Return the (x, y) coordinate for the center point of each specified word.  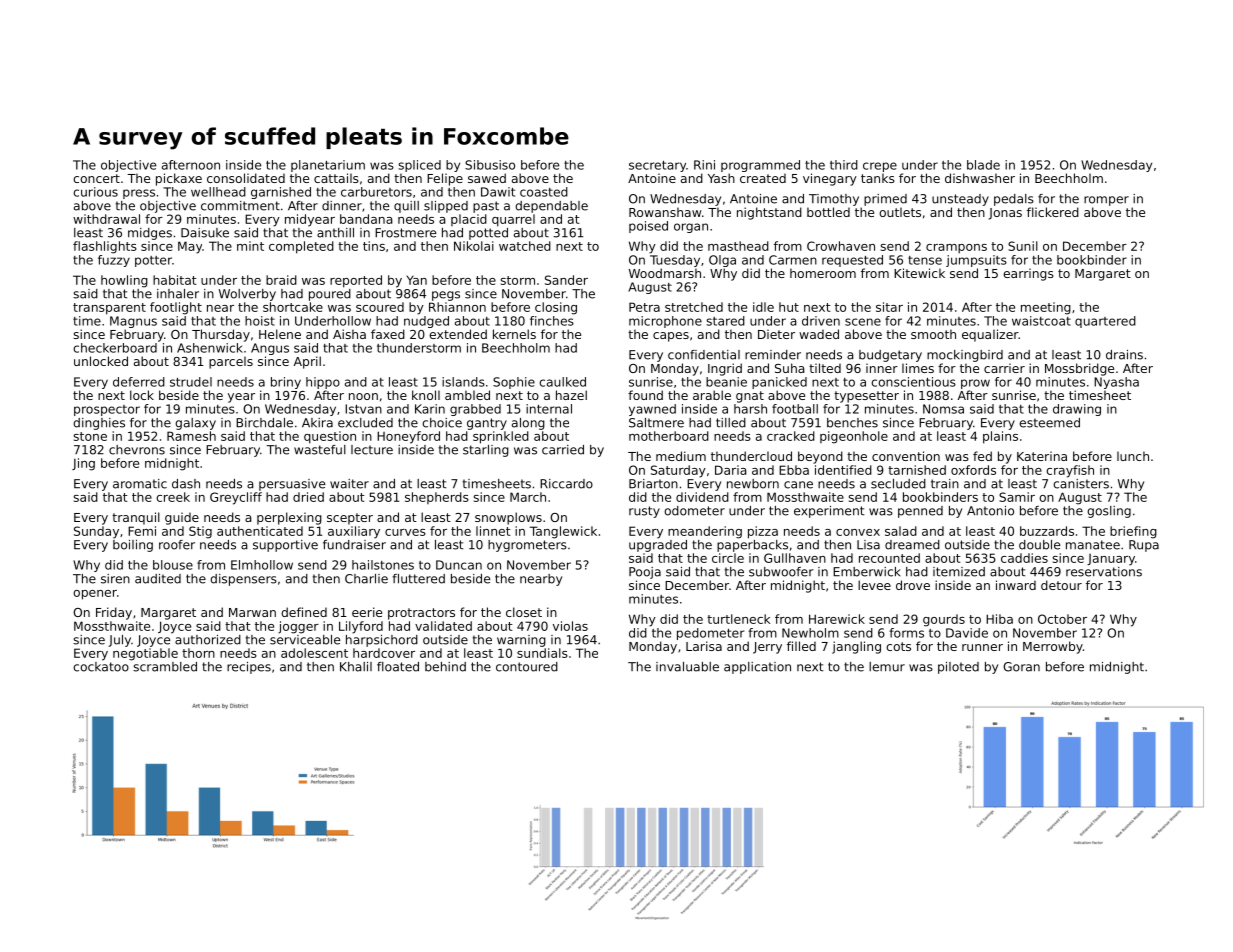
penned (920, 512)
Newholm (810, 633)
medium (681, 456)
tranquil (136, 518)
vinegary (830, 179)
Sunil (1023, 246)
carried (563, 450)
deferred (139, 382)
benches (852, 423)
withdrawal (106, 219)
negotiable (145, 654)
